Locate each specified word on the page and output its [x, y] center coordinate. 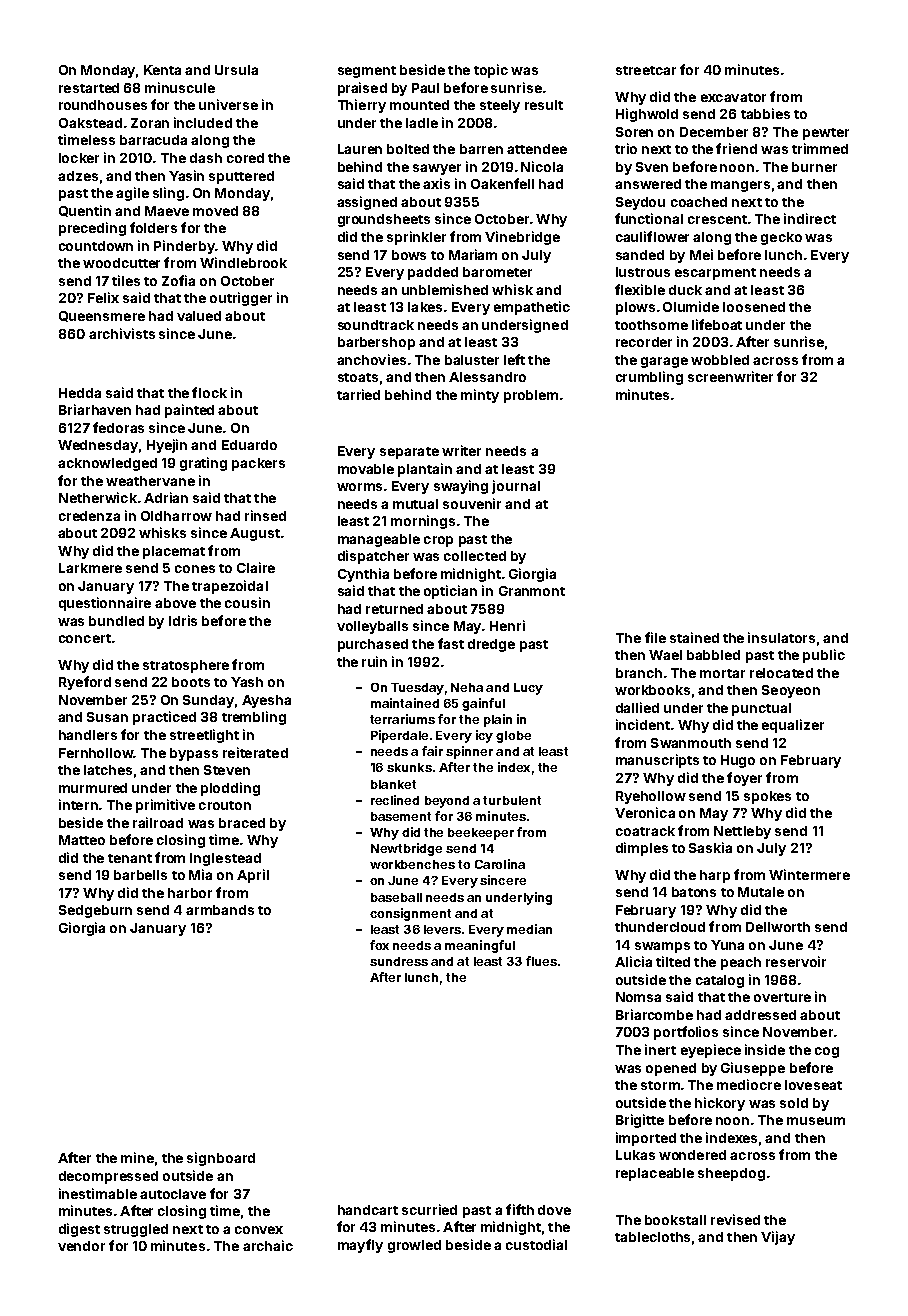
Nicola [542, 166]
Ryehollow [651, 797]
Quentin [85, 211]
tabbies [765, 113]
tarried [358, 394]
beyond [447, 802]
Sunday [208, 701]
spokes [767, 797]
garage [664, 362]
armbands [220, 910]
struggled [136, 1230]
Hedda [80, 393]
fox [379, 945]
